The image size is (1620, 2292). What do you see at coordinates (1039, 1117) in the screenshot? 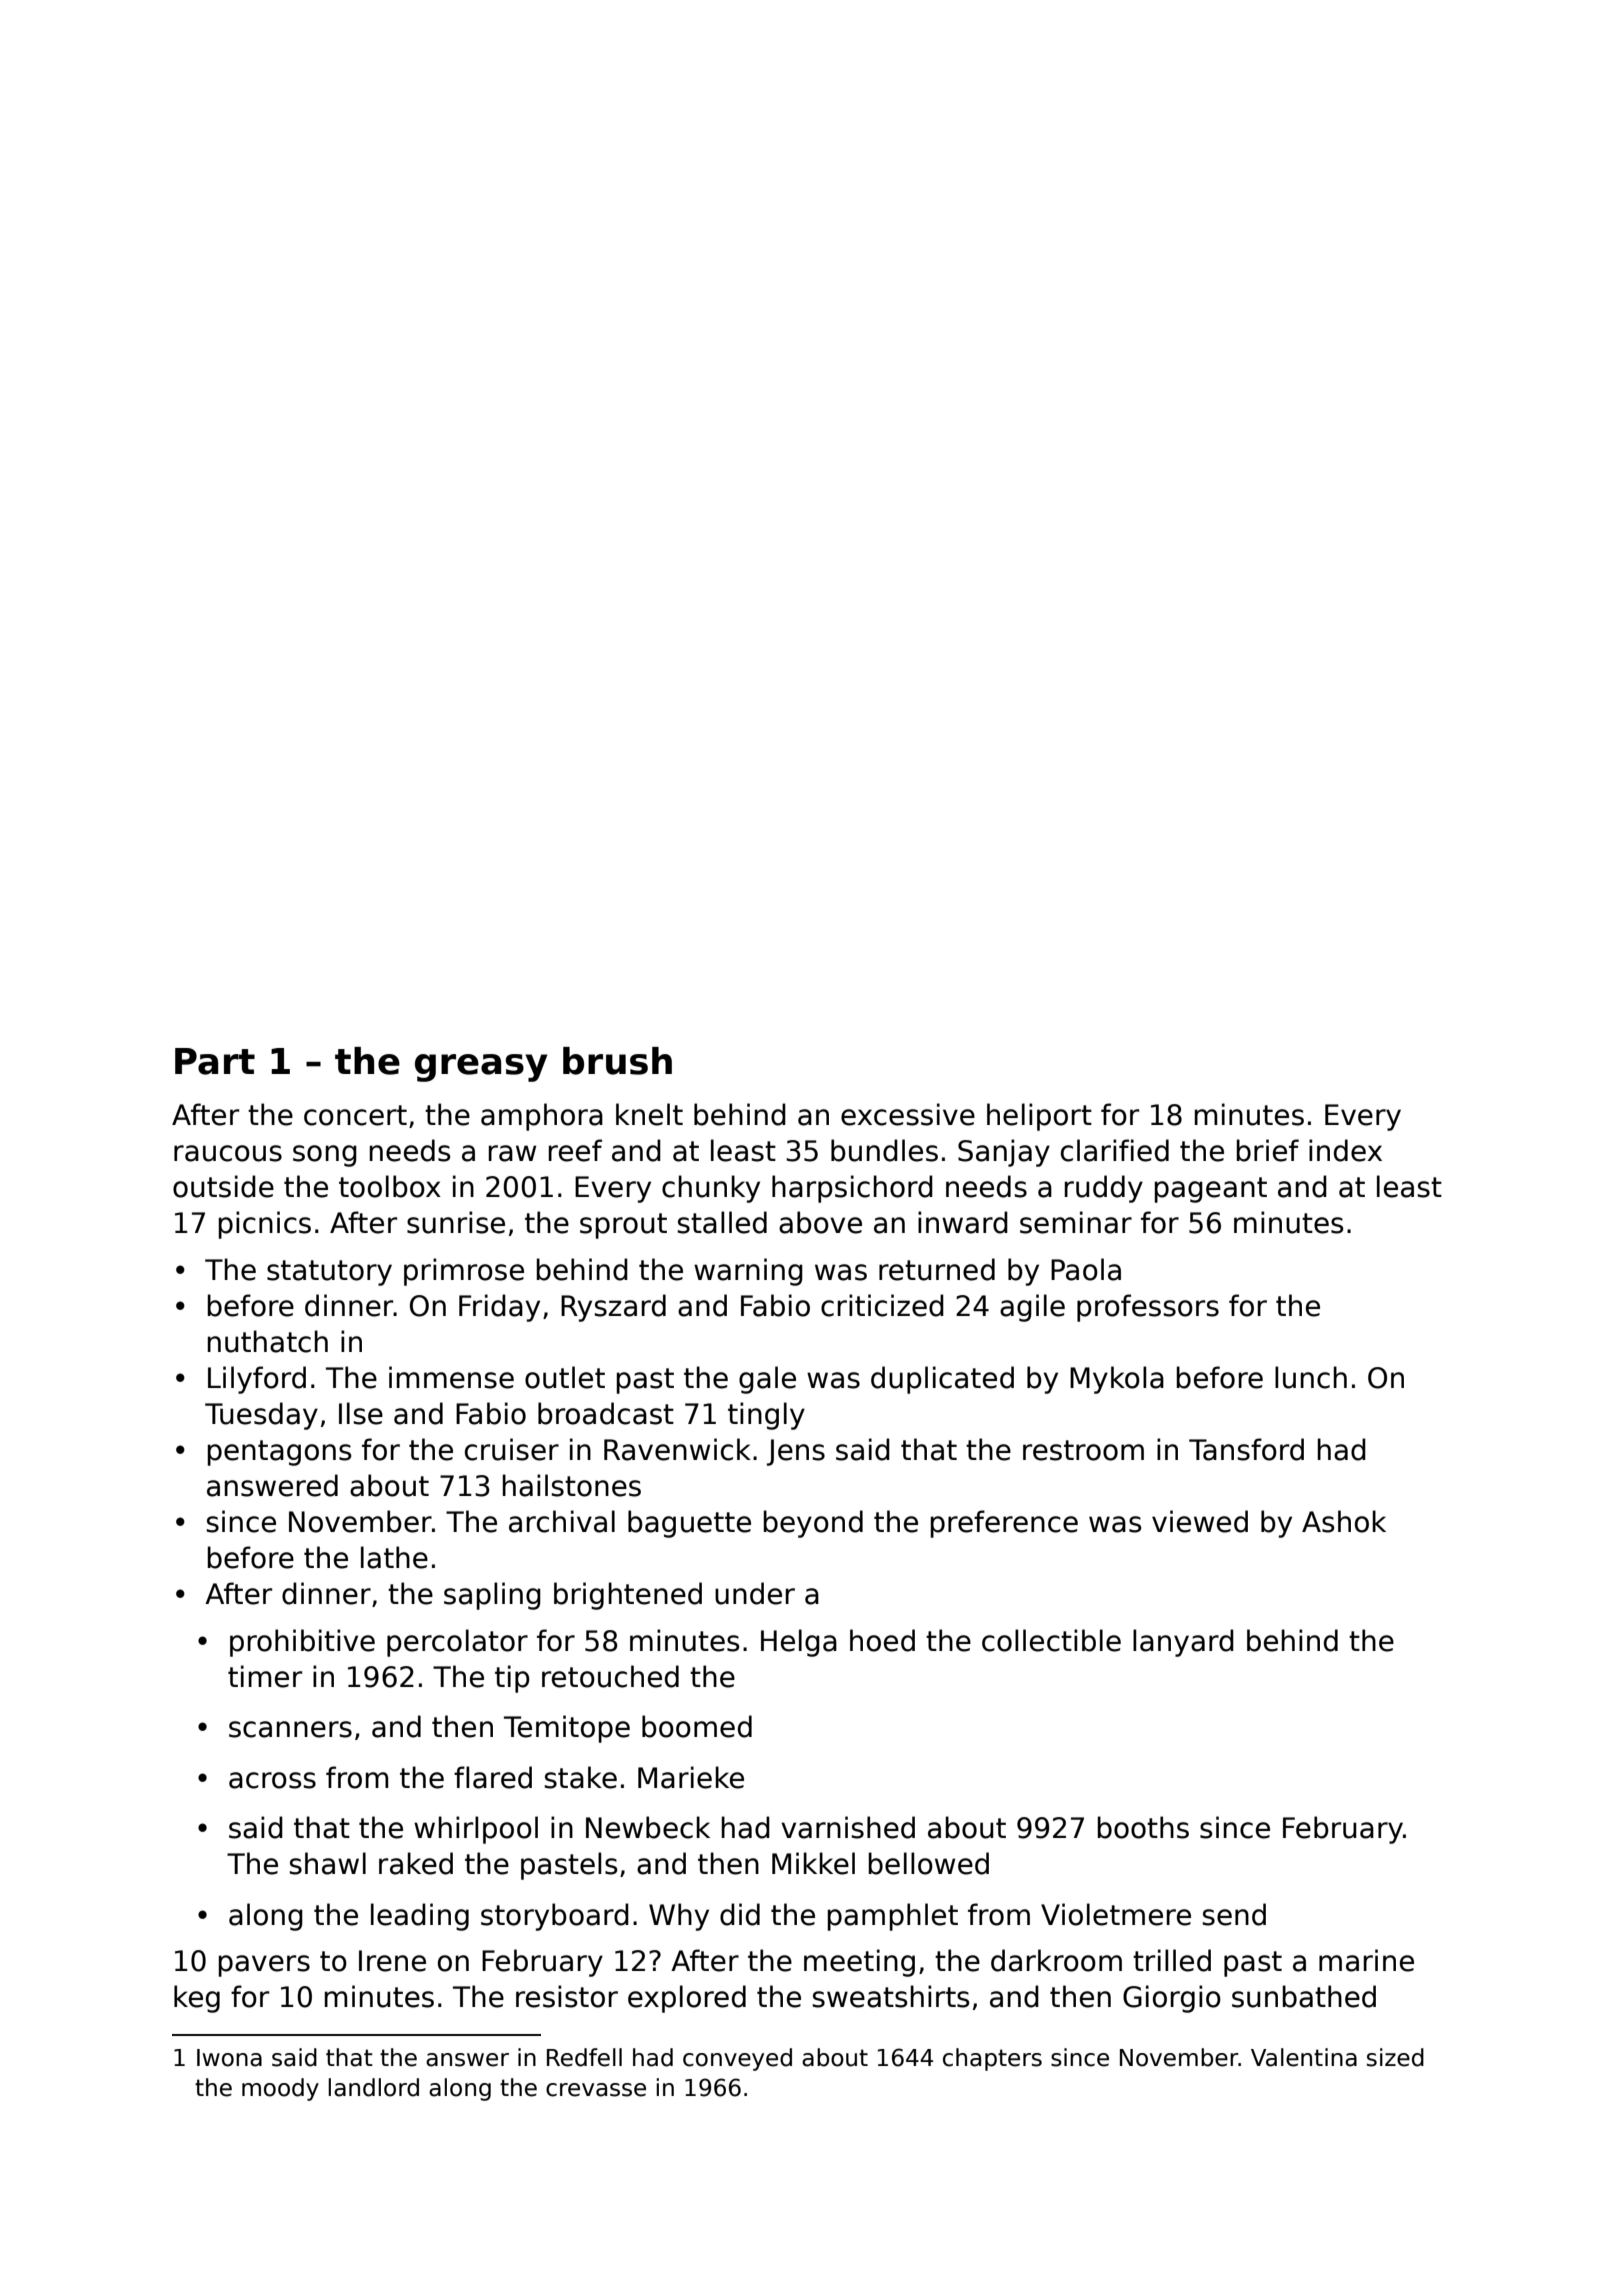
I see `heliport` at bounding box center [1039, 1117].
